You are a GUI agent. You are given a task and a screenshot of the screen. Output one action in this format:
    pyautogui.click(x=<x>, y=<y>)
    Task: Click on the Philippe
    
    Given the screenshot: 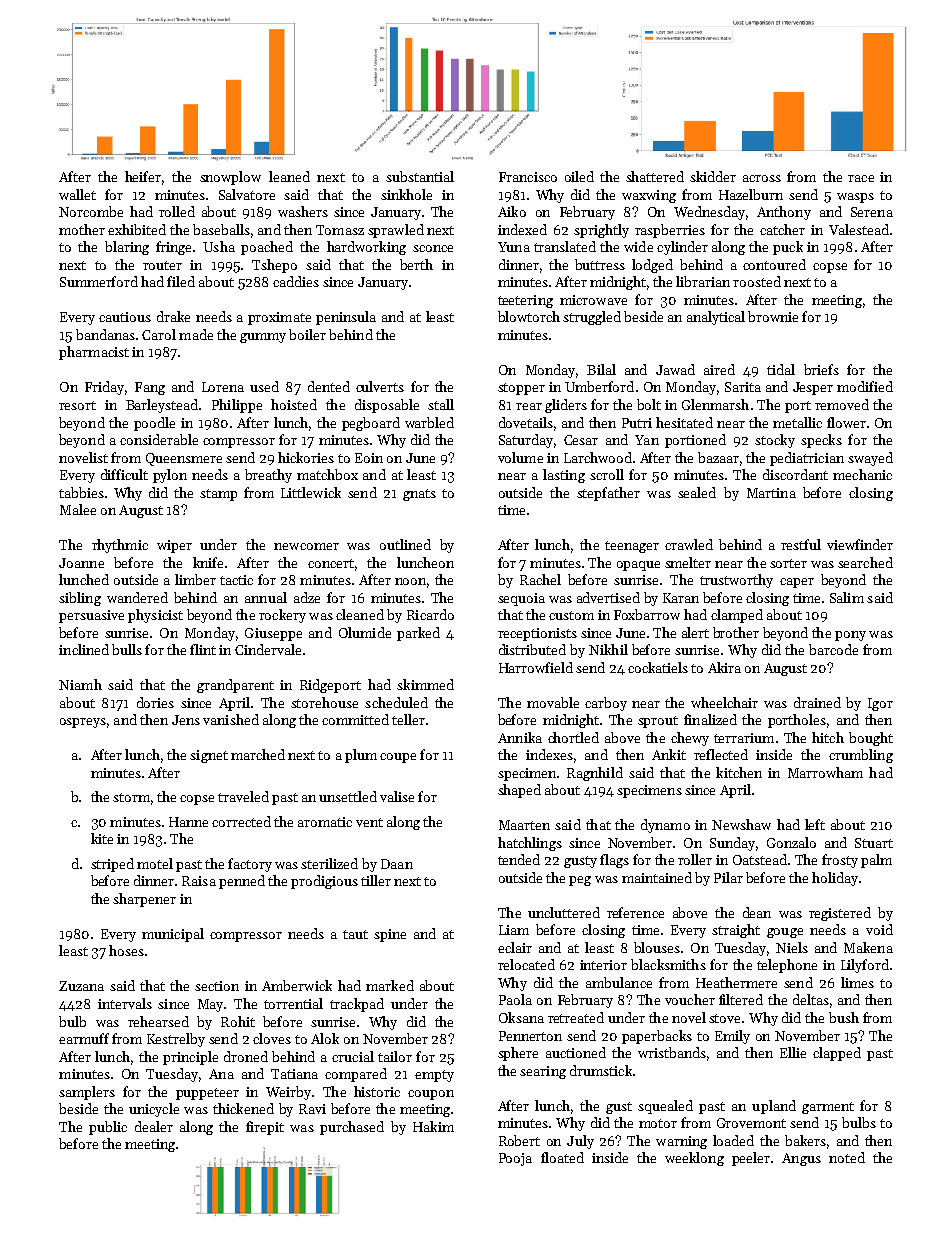 What is the action you would take?
    pyautogui.click(x=237, y=406)
